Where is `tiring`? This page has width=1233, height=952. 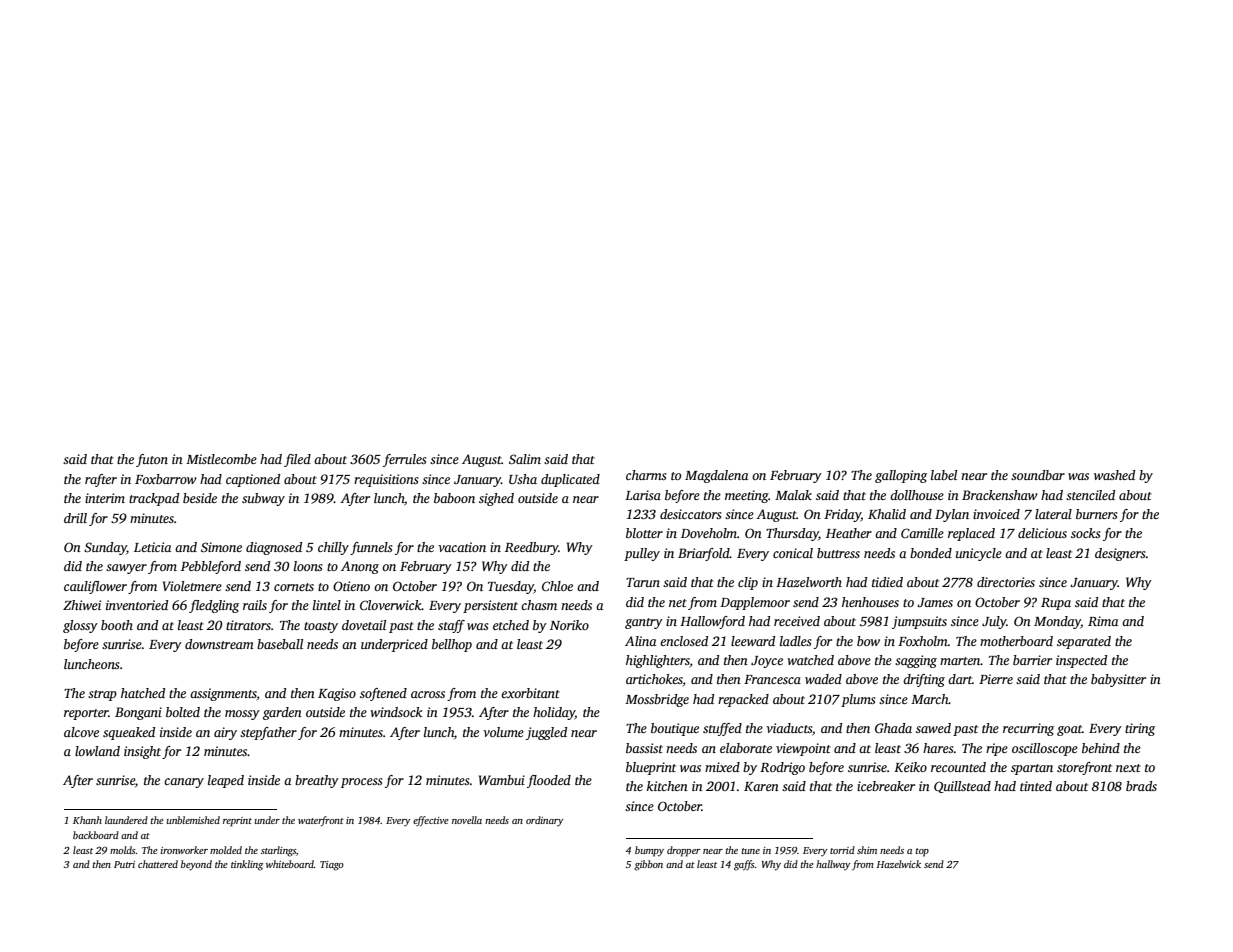
tiring is located at coordinates (1140, 729).
